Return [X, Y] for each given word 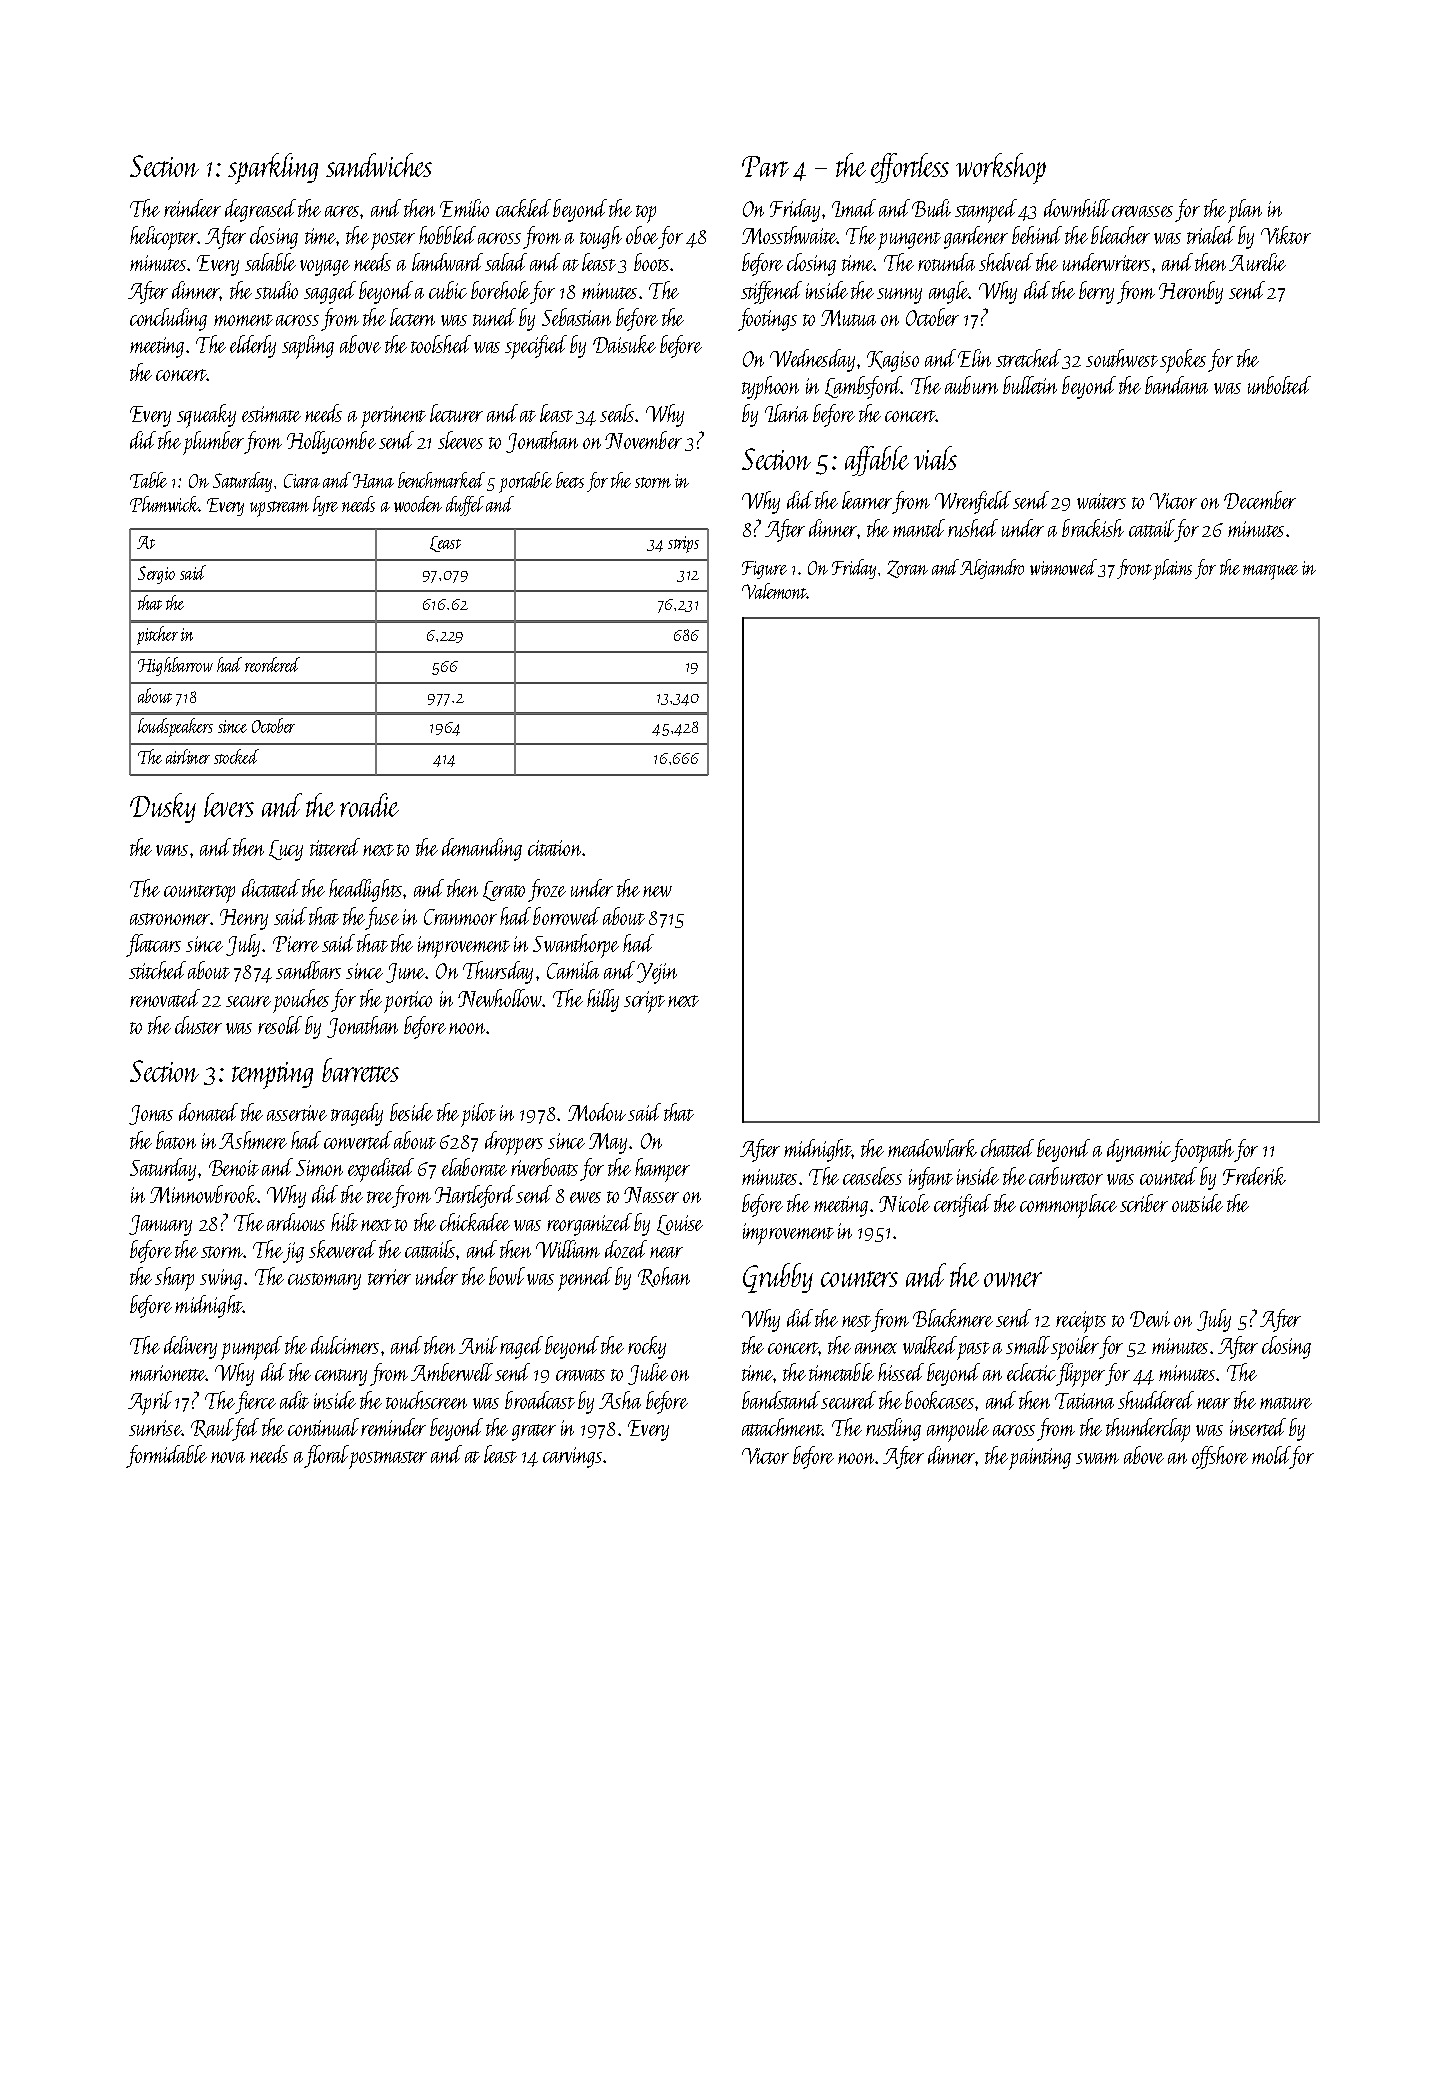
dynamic [1139, 1150]
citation [555, 848]
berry [1096, 292]
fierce [255, 1402]
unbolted [1279, 385]
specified [536, 347]
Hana [373, 481]
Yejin [657, 973]
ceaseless [872, 1176]
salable [270, 262]
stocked [236, 756]
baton [176, 1140]
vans [172, 850]
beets [570, 480]
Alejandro [992, 569]
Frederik [1254, 1176]
